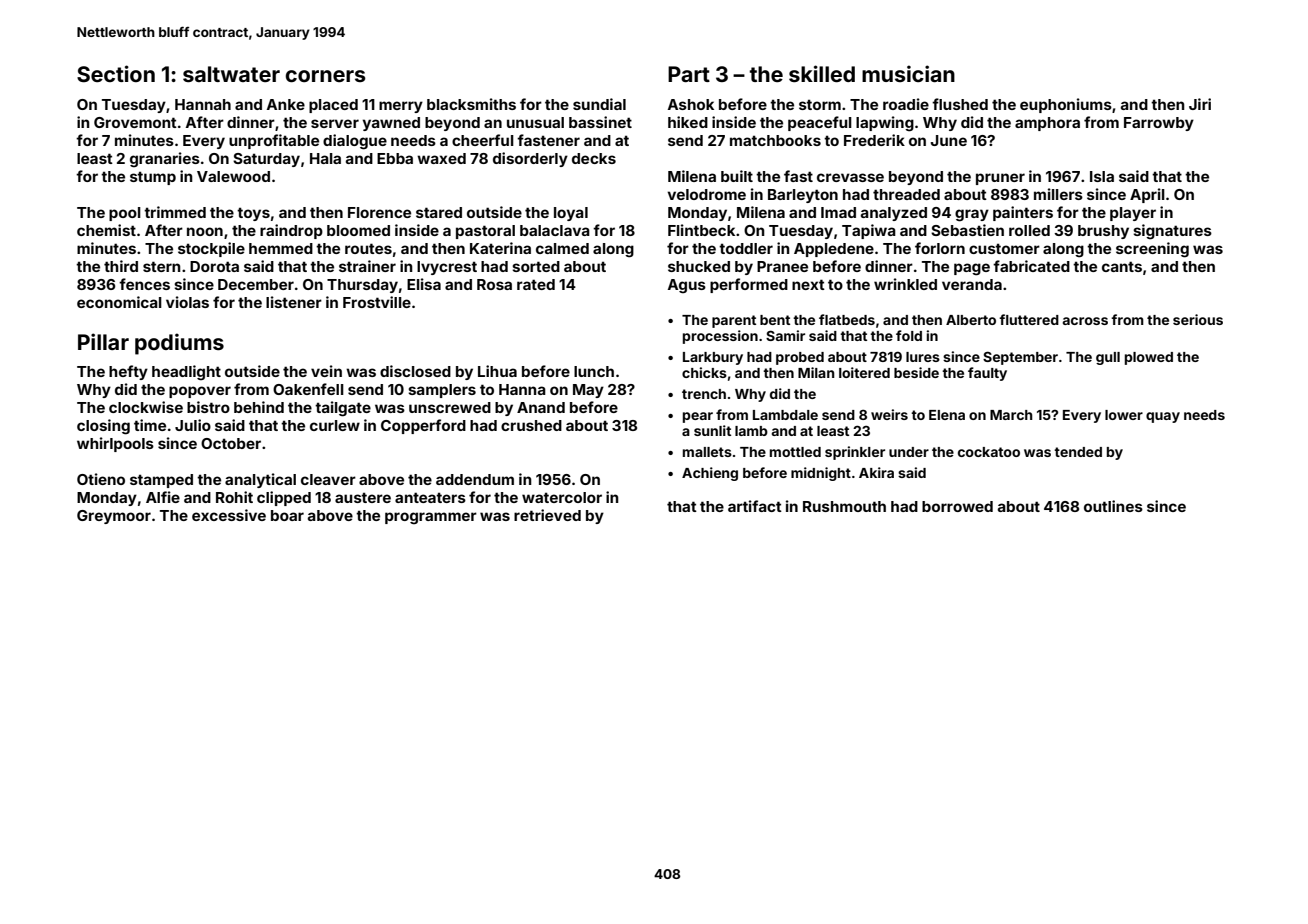  Describe the element at coordinates (908, 73) in the document. I see `musician` at that location.
